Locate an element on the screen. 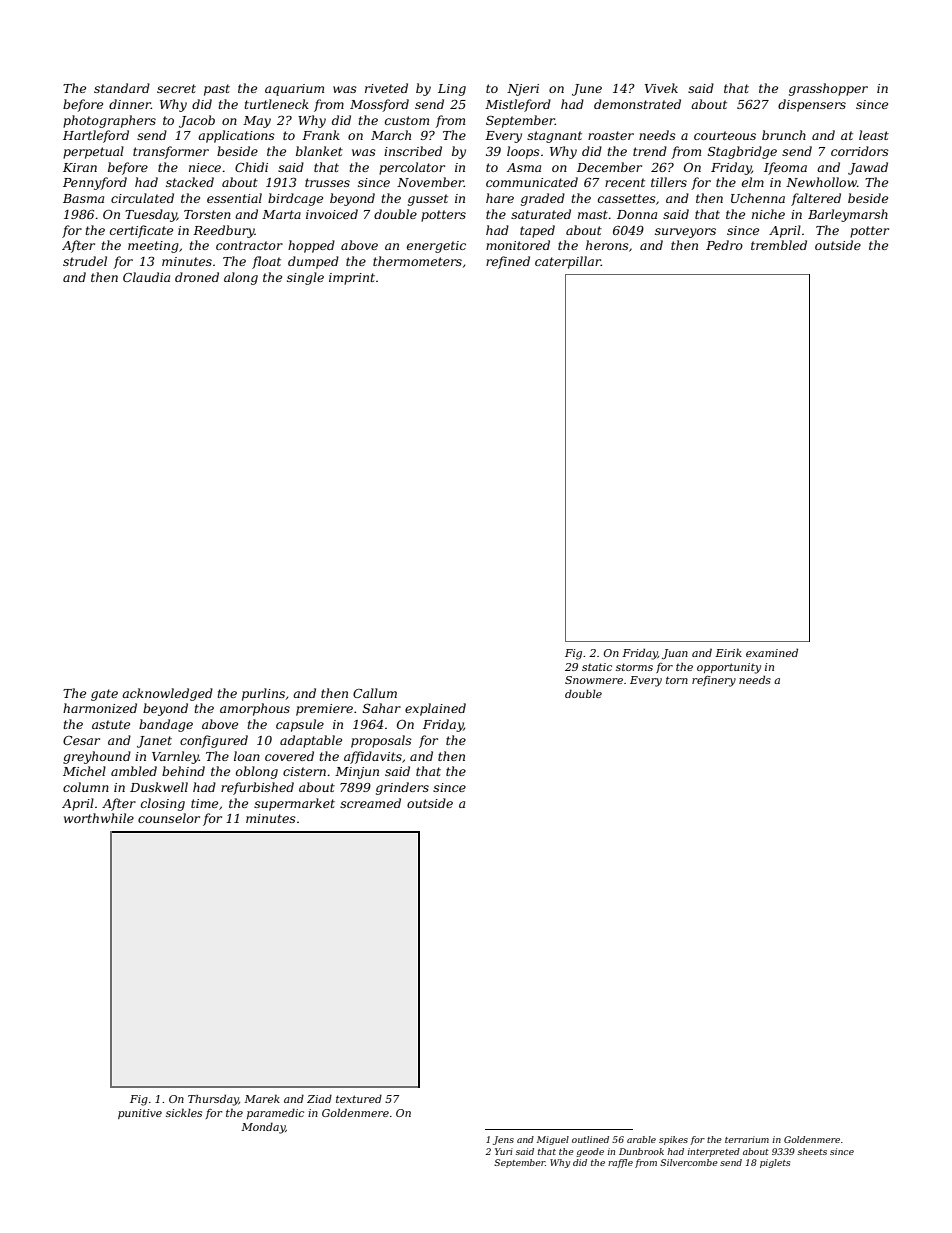 The image size is (952, 1233). punitive is located at coordinates (140, 1114).
